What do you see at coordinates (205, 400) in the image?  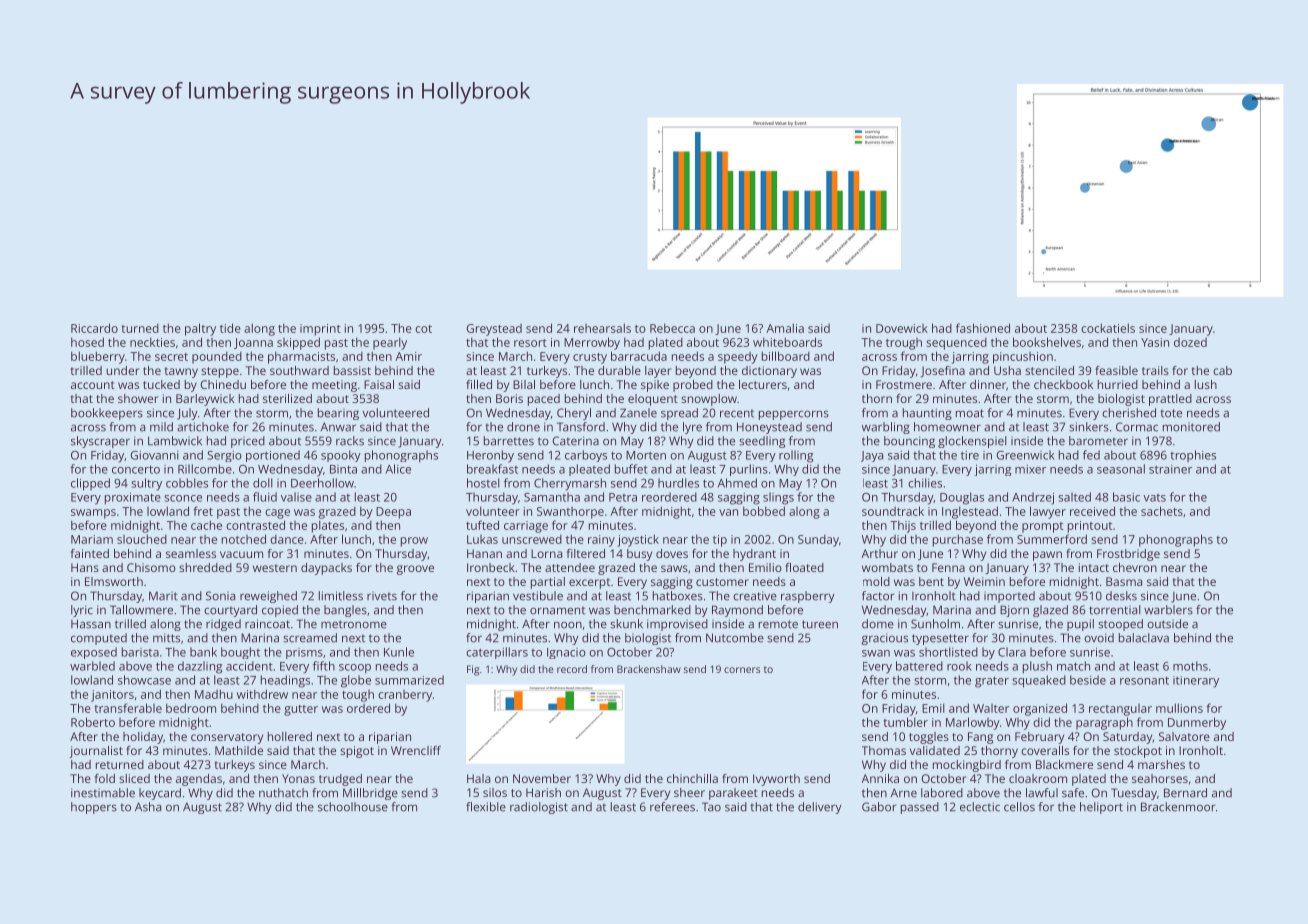 I see `Barleywick` at bounding box center [205, 400].
